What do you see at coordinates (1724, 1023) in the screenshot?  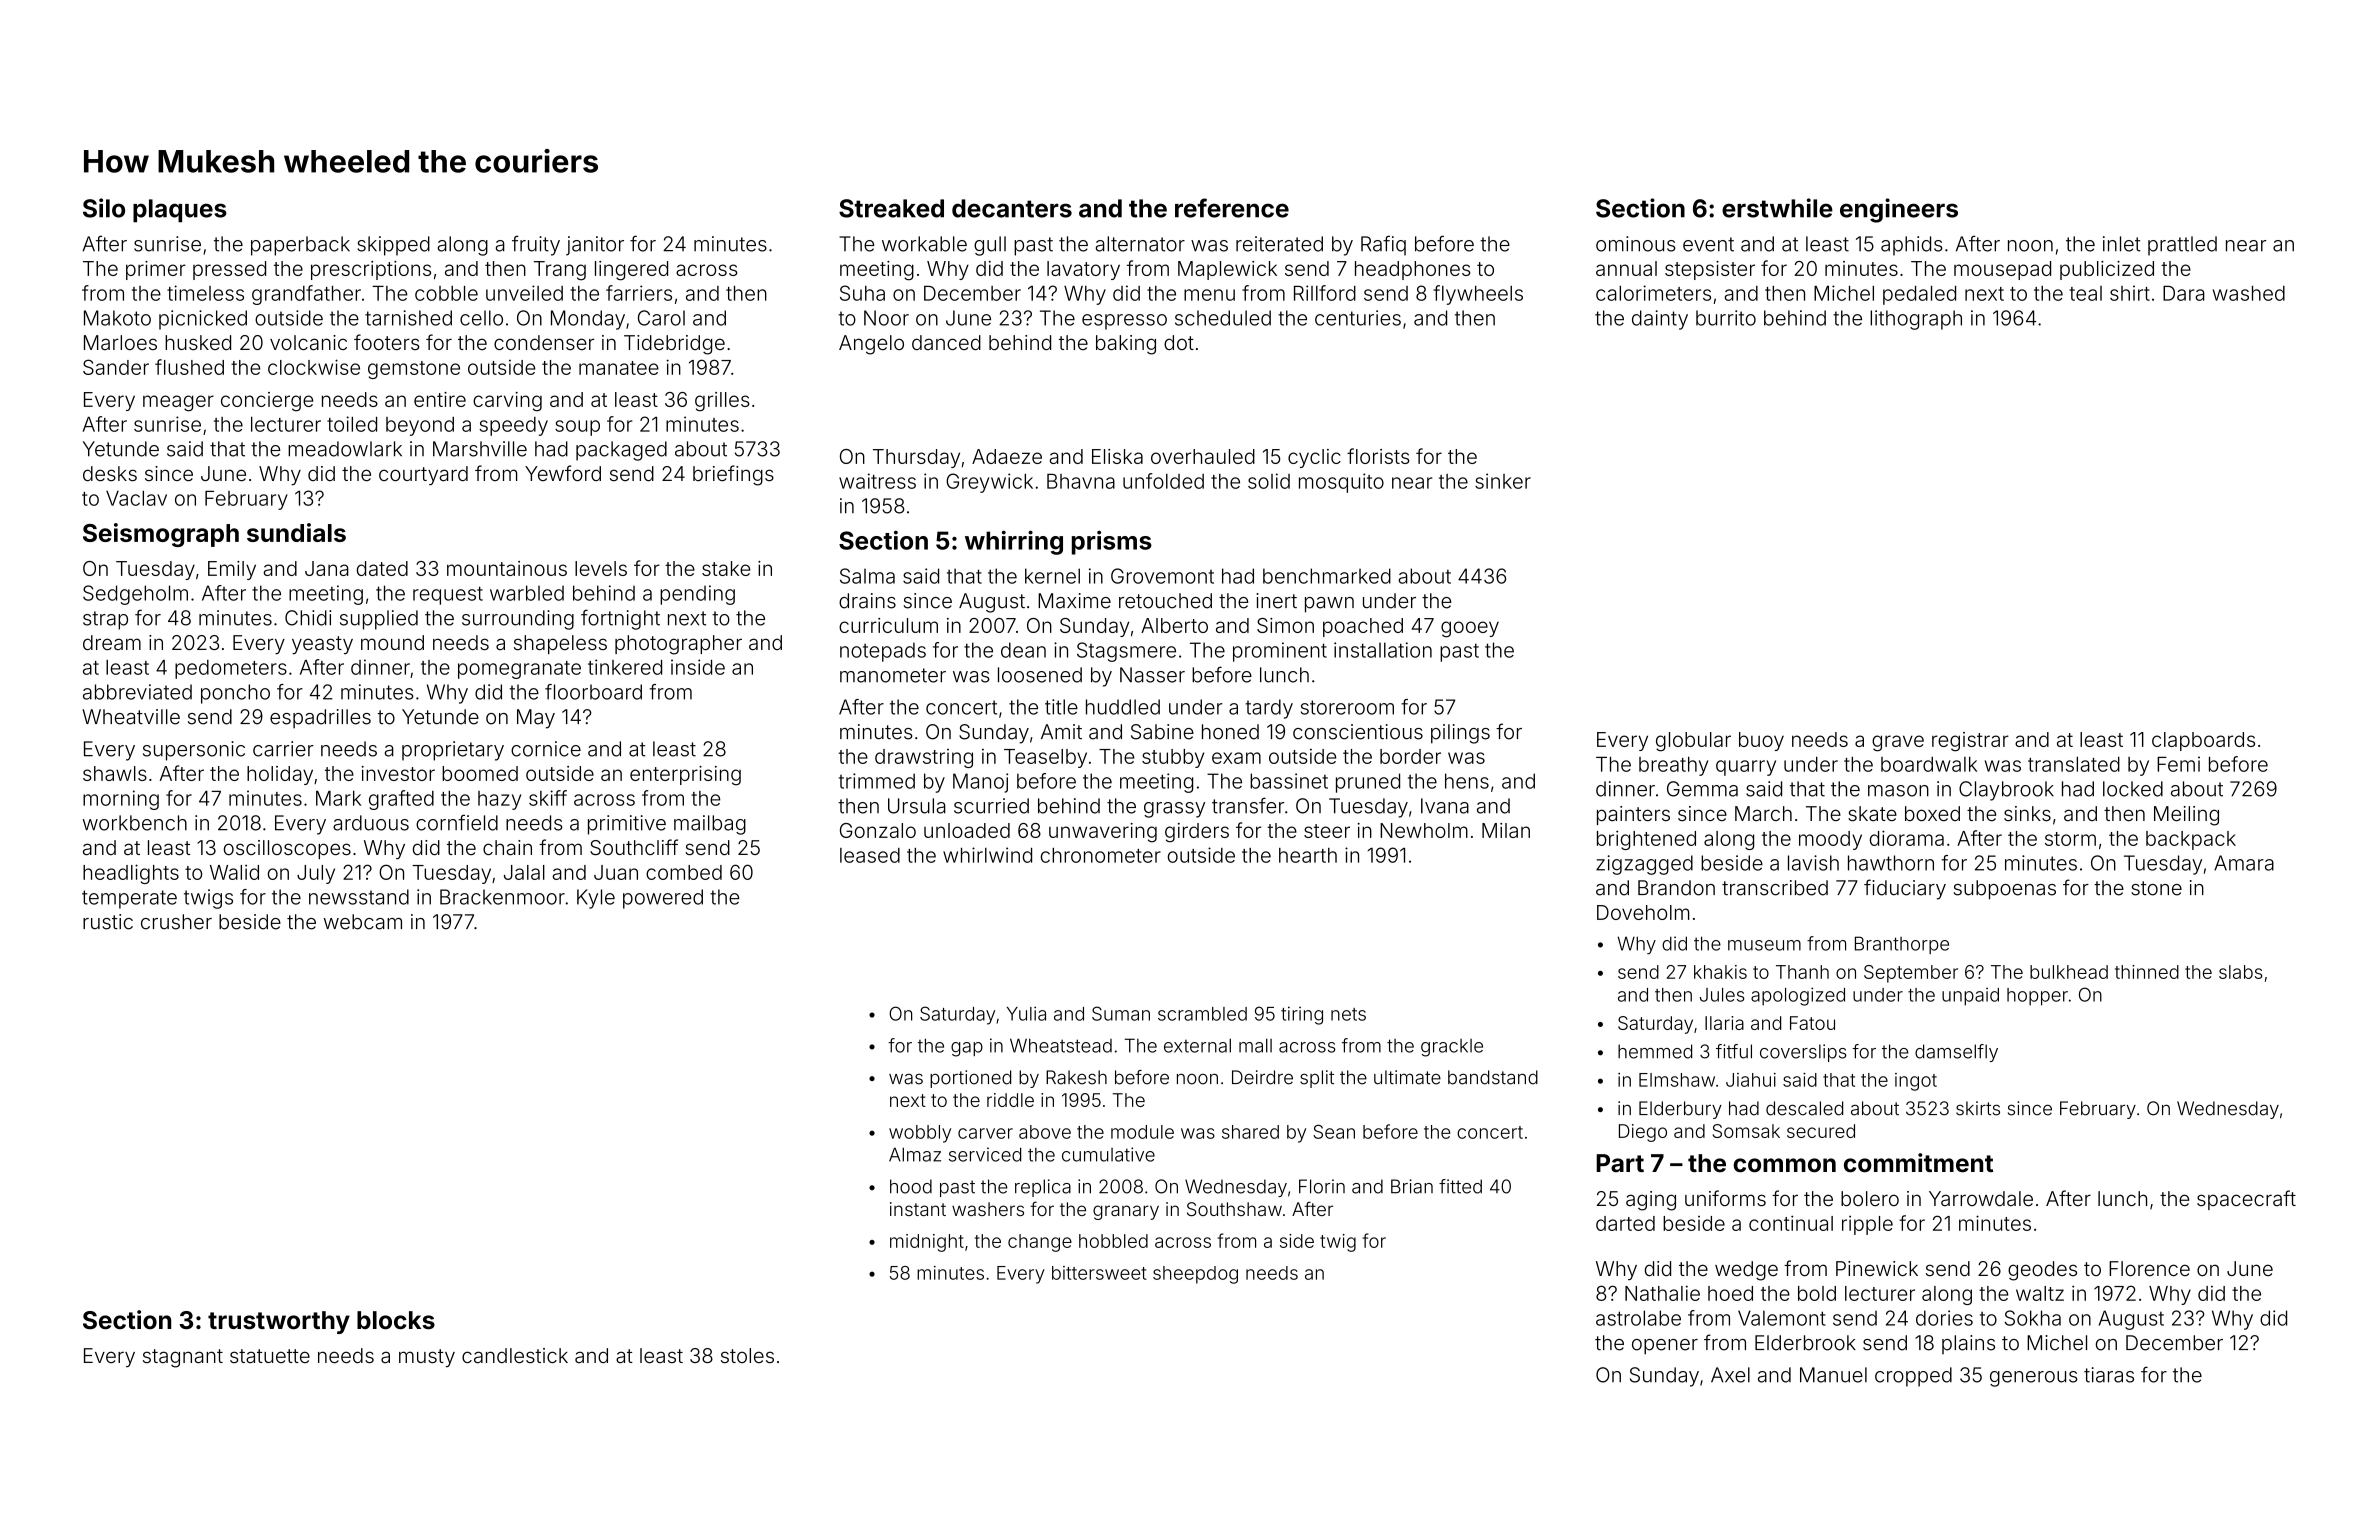 I see `Ilaria` at bounding box center [1724, 1023].
